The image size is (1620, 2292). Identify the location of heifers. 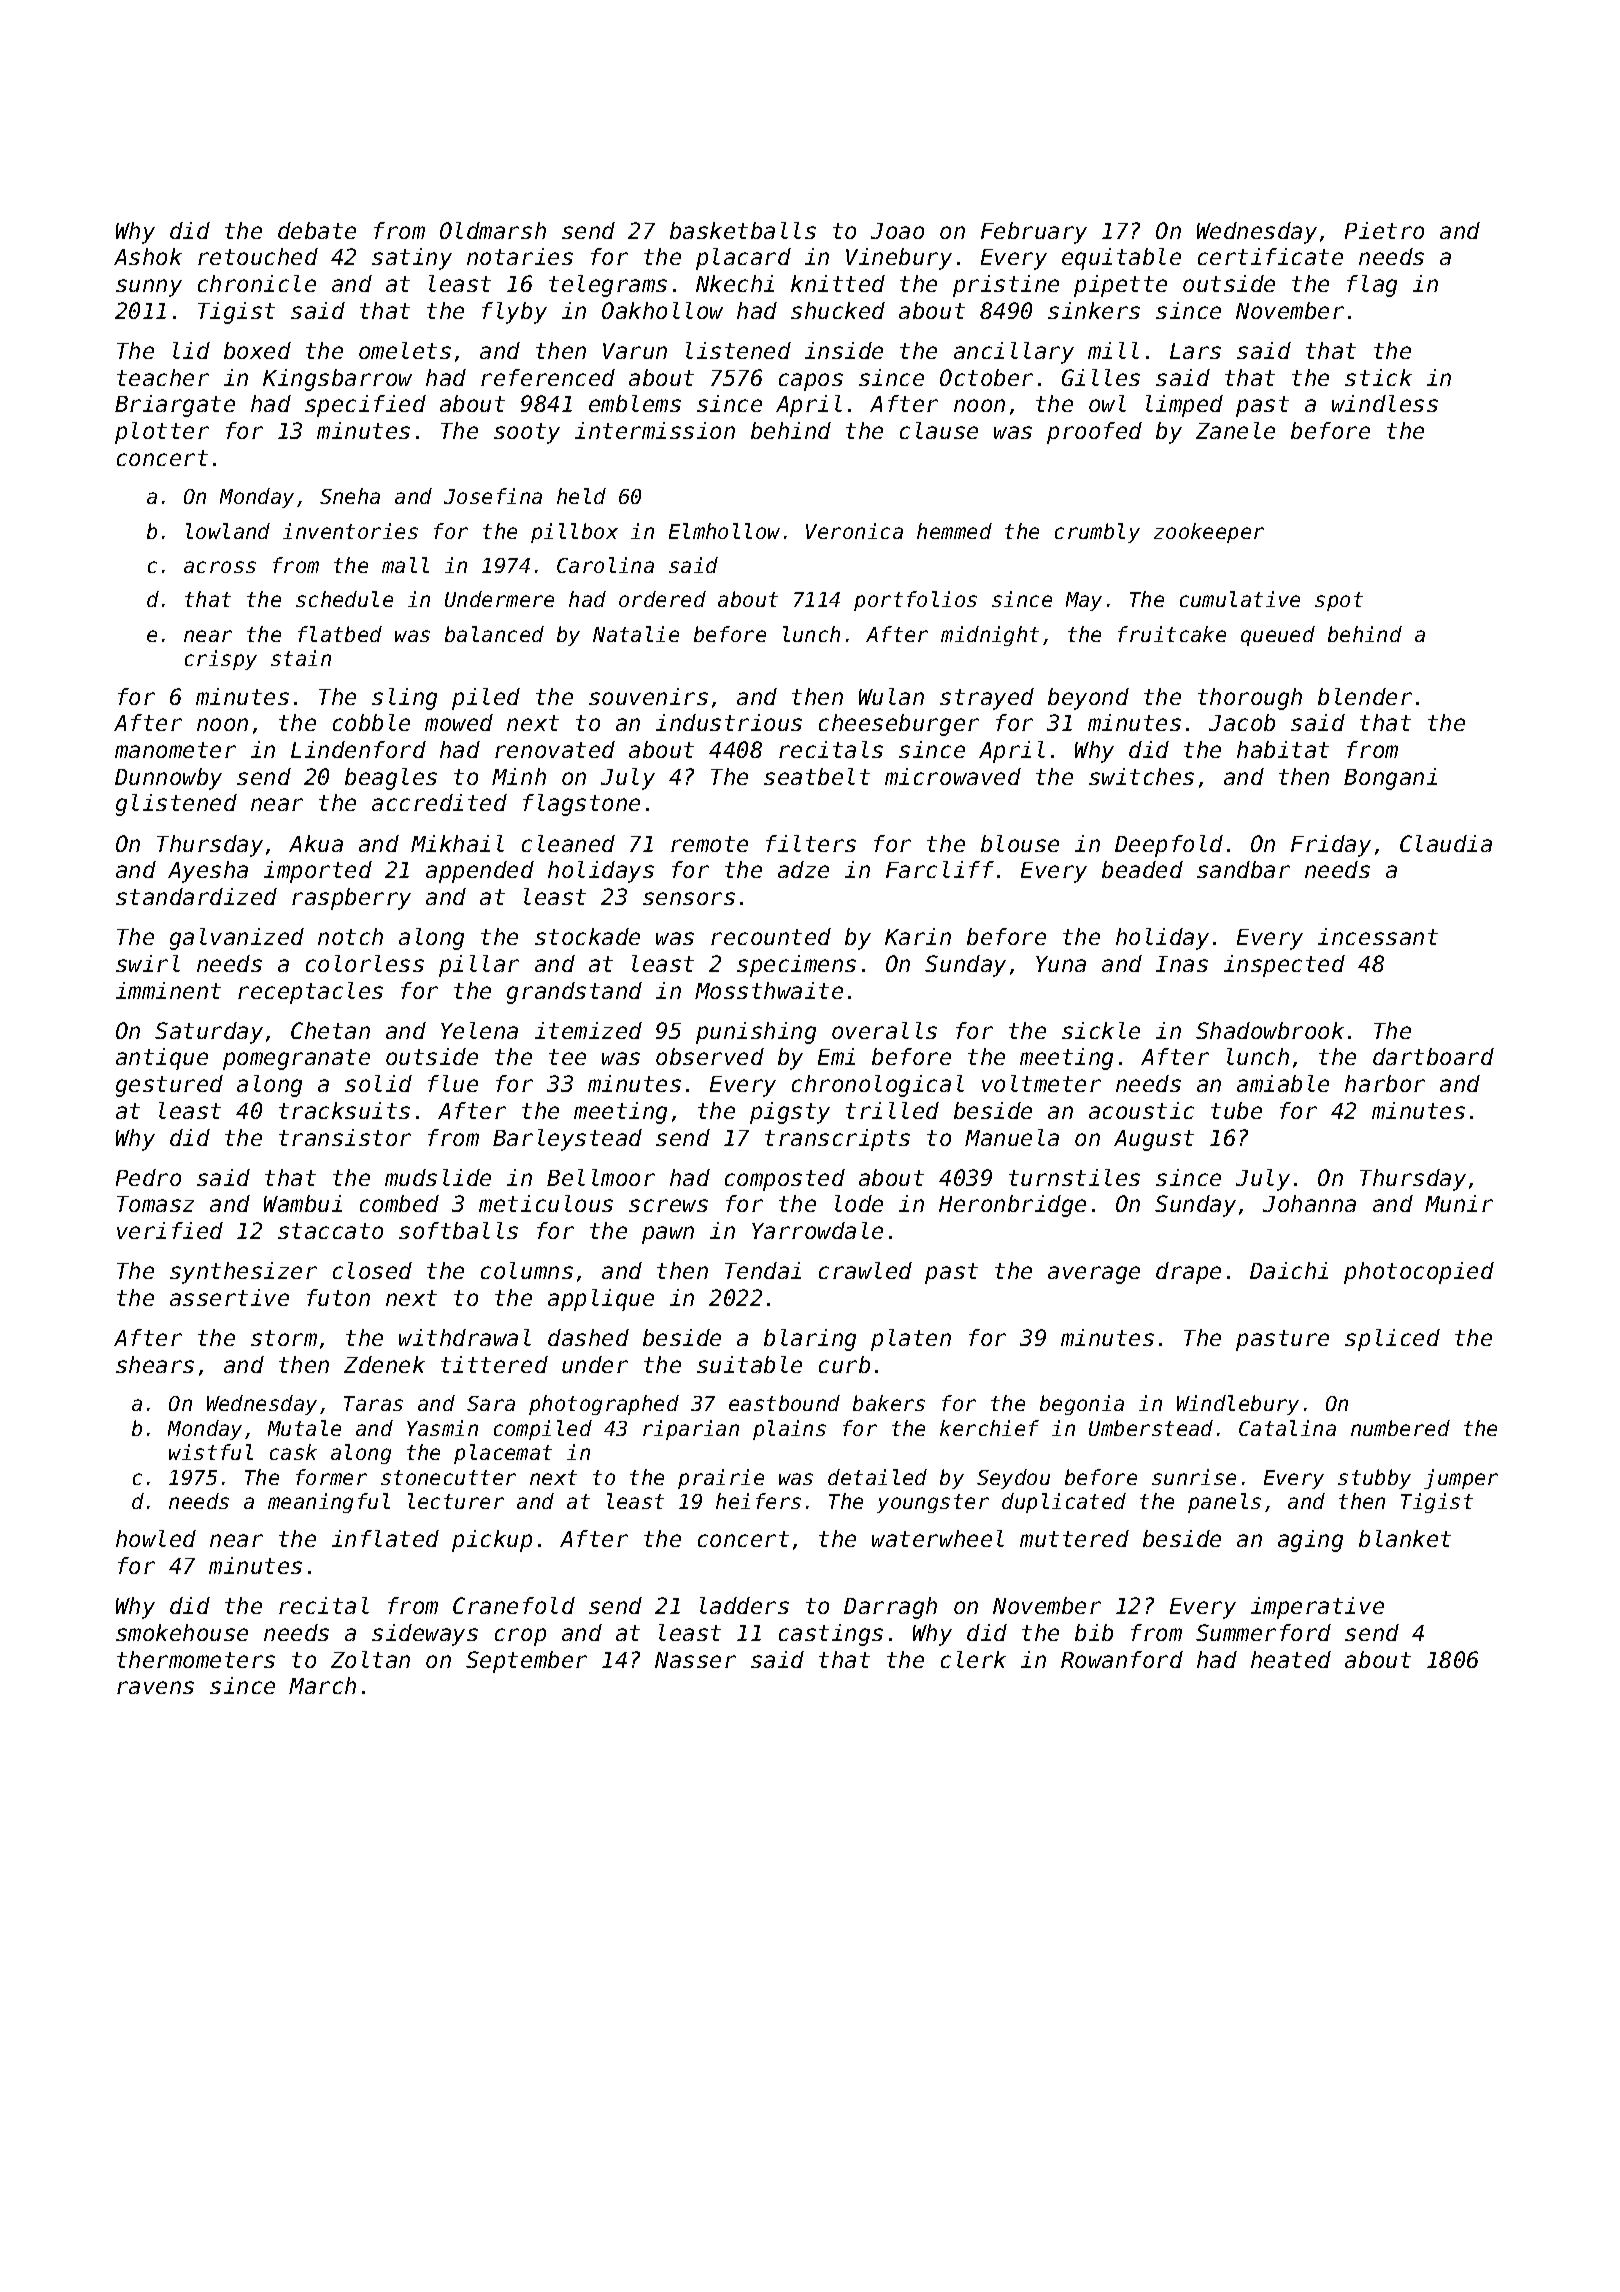
(758, 1501).
